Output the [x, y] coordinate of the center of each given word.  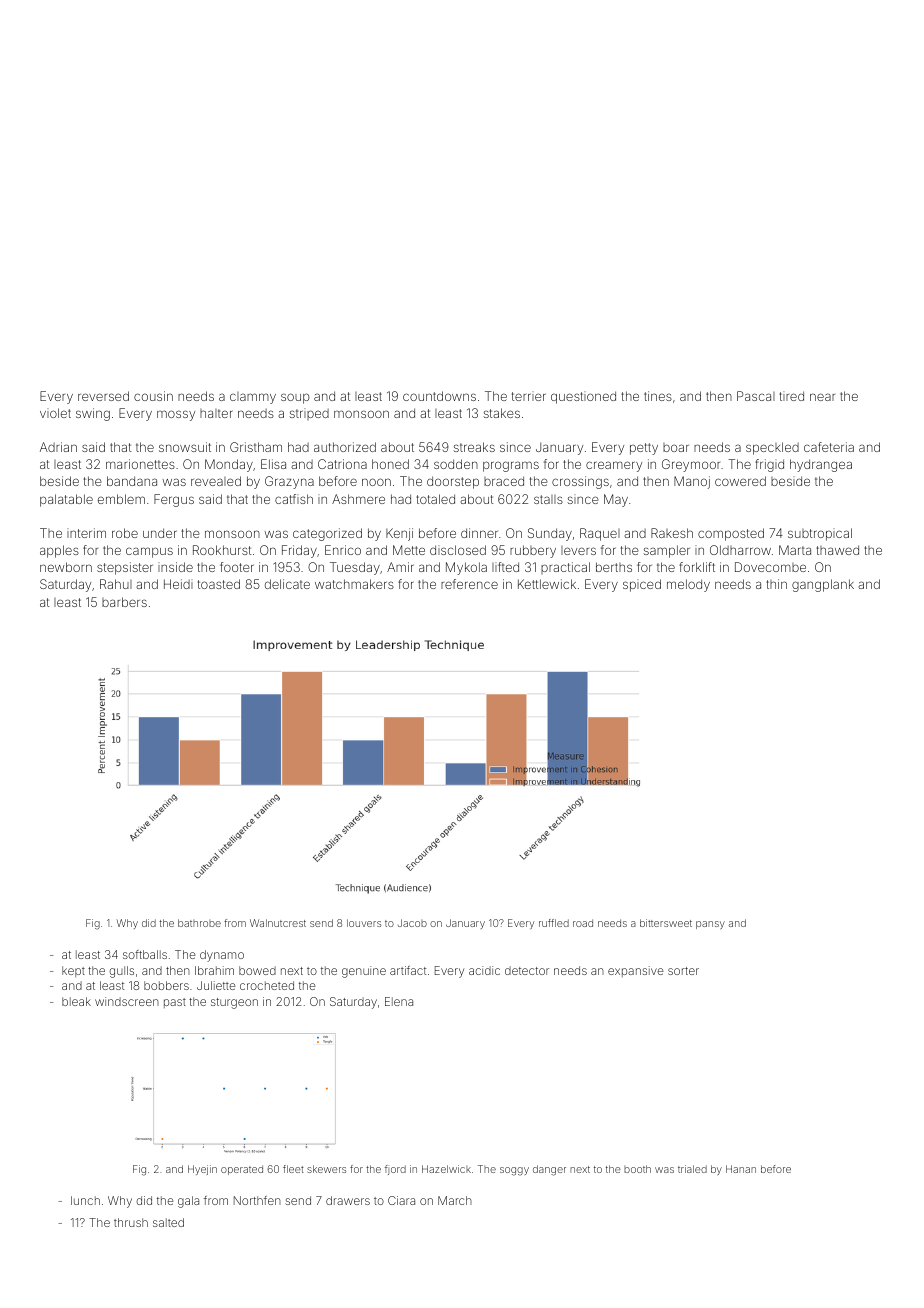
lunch [85, 1200]
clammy [253, 398]
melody [688, 585]
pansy [710, 925]
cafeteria [829, 447]
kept [73, 971]
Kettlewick [547, 584]
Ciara [401, 1200]
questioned [583, 397]
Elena [399, 1001]
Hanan [741, 1169]
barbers [124, 602]
